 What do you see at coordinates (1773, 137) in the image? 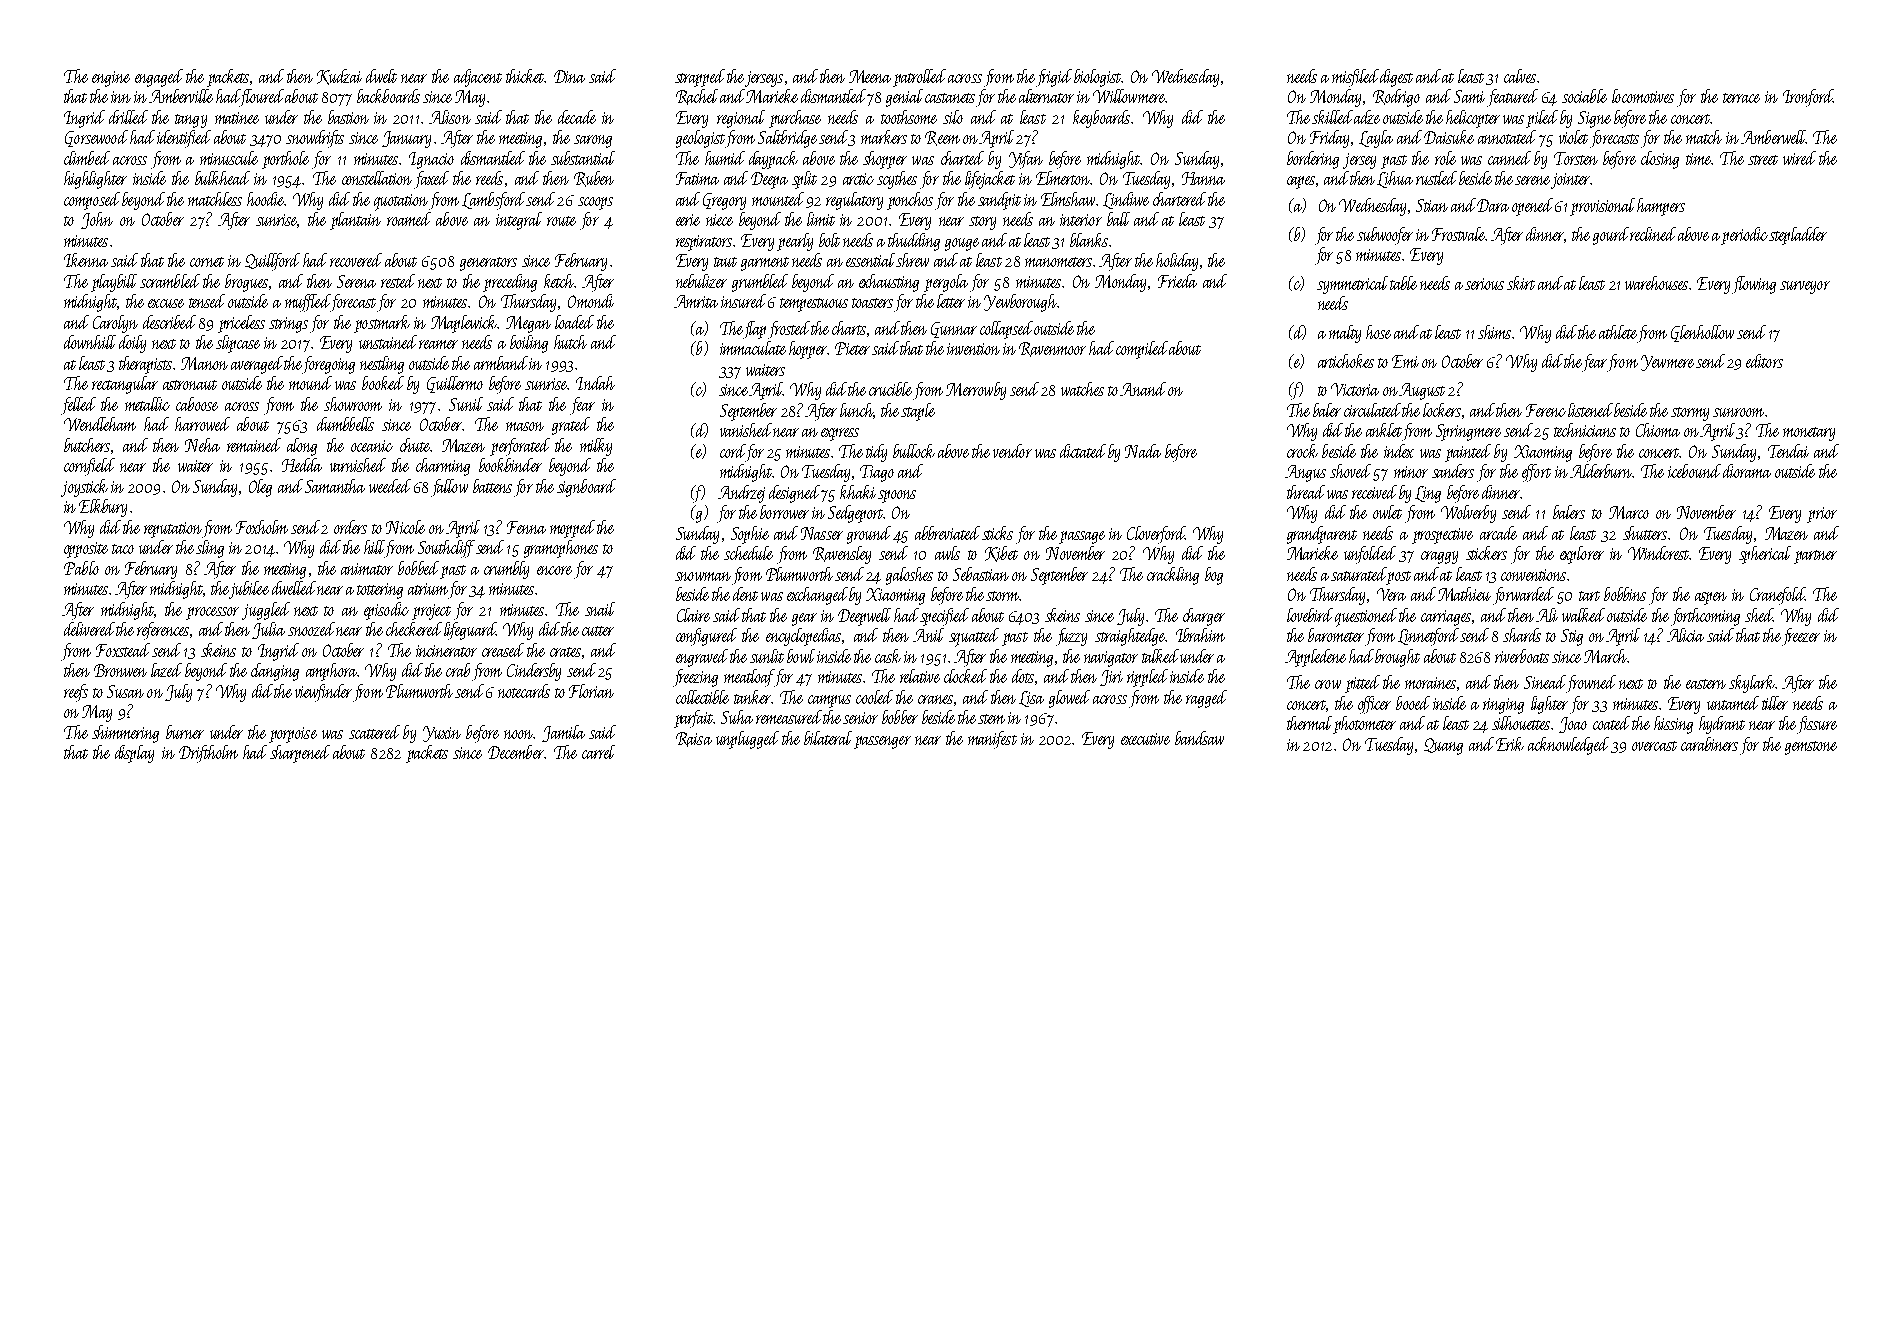
I see `Amberwell` at bounding box center [1773, 137].
